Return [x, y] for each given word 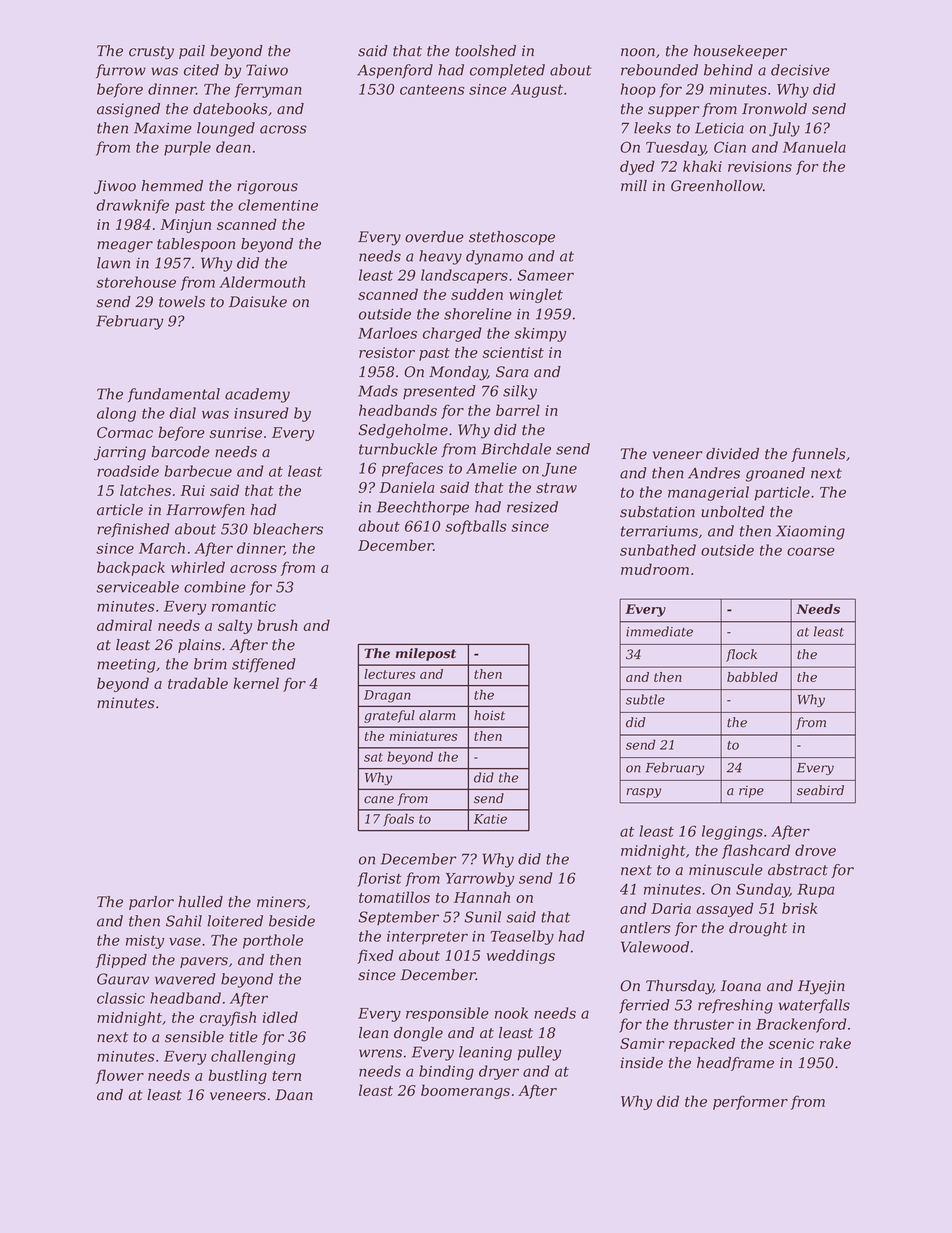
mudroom [655, 569]
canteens [432, 89]
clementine [278, 205]
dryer [499, 1072]
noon [638, 52]
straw [556, 488]
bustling [238, 1076]
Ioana [741, 986]
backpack [131, 568]
